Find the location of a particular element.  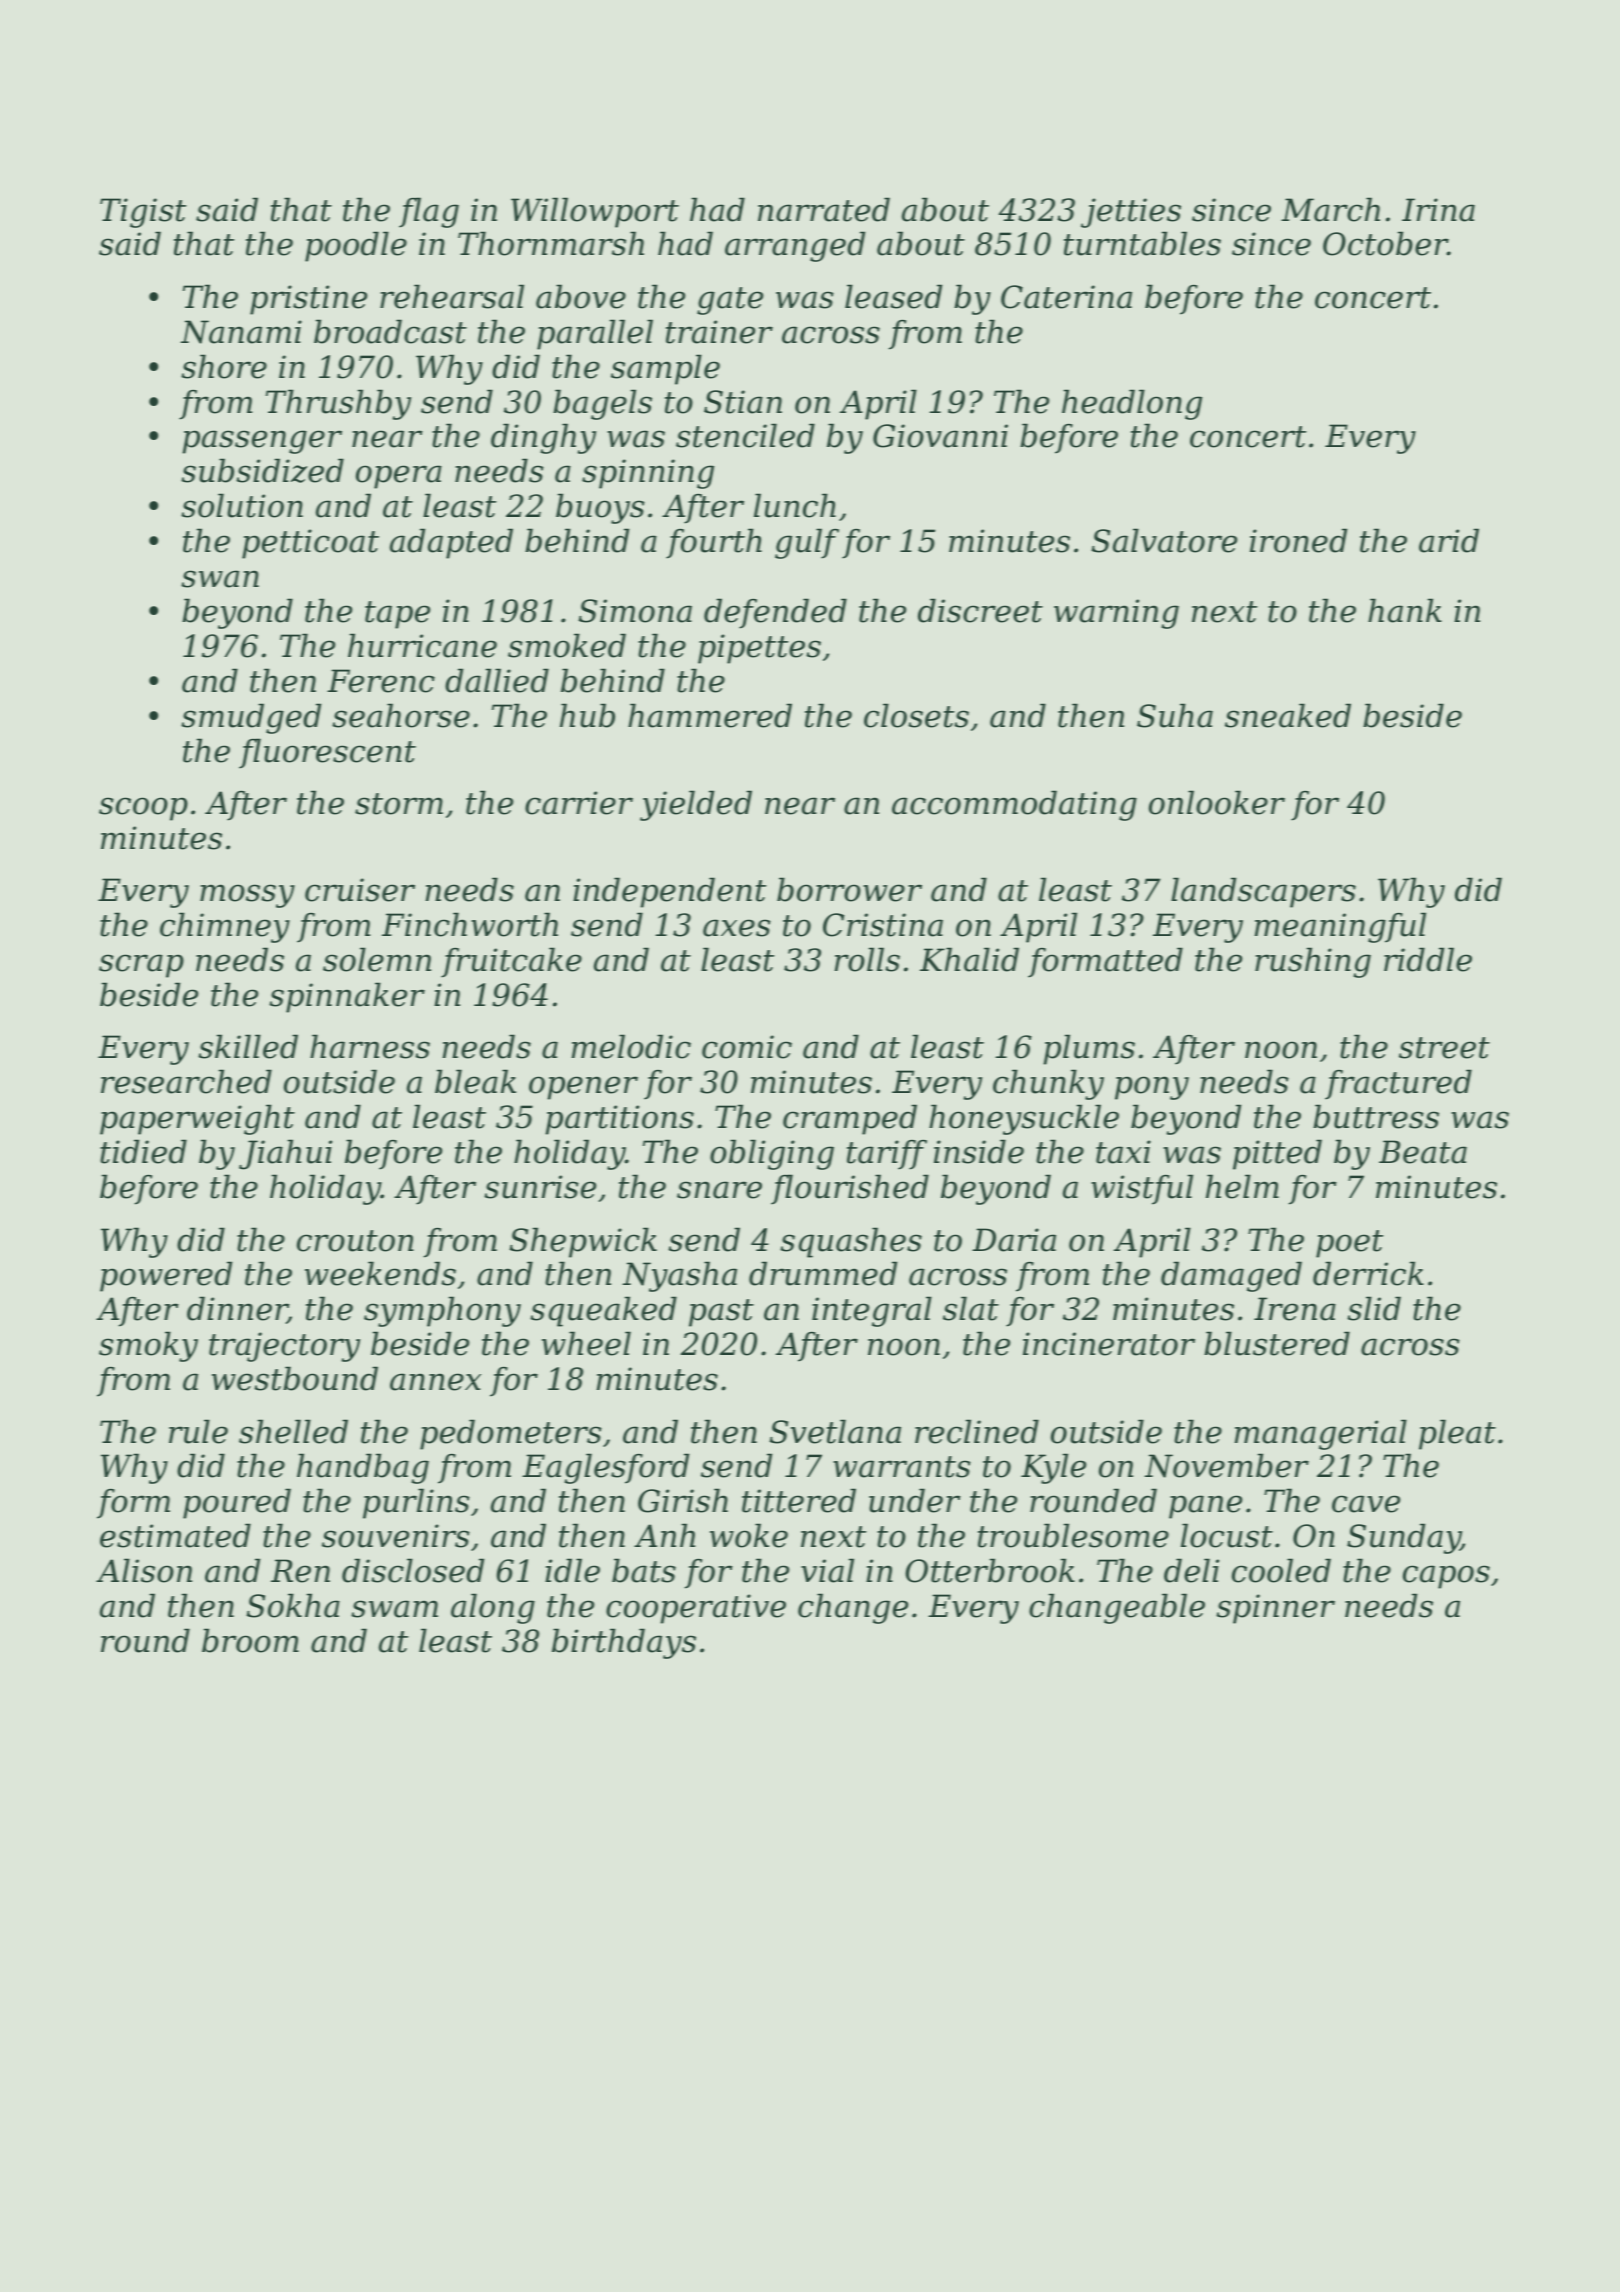

arid is located at coordinates (1449, 540).
